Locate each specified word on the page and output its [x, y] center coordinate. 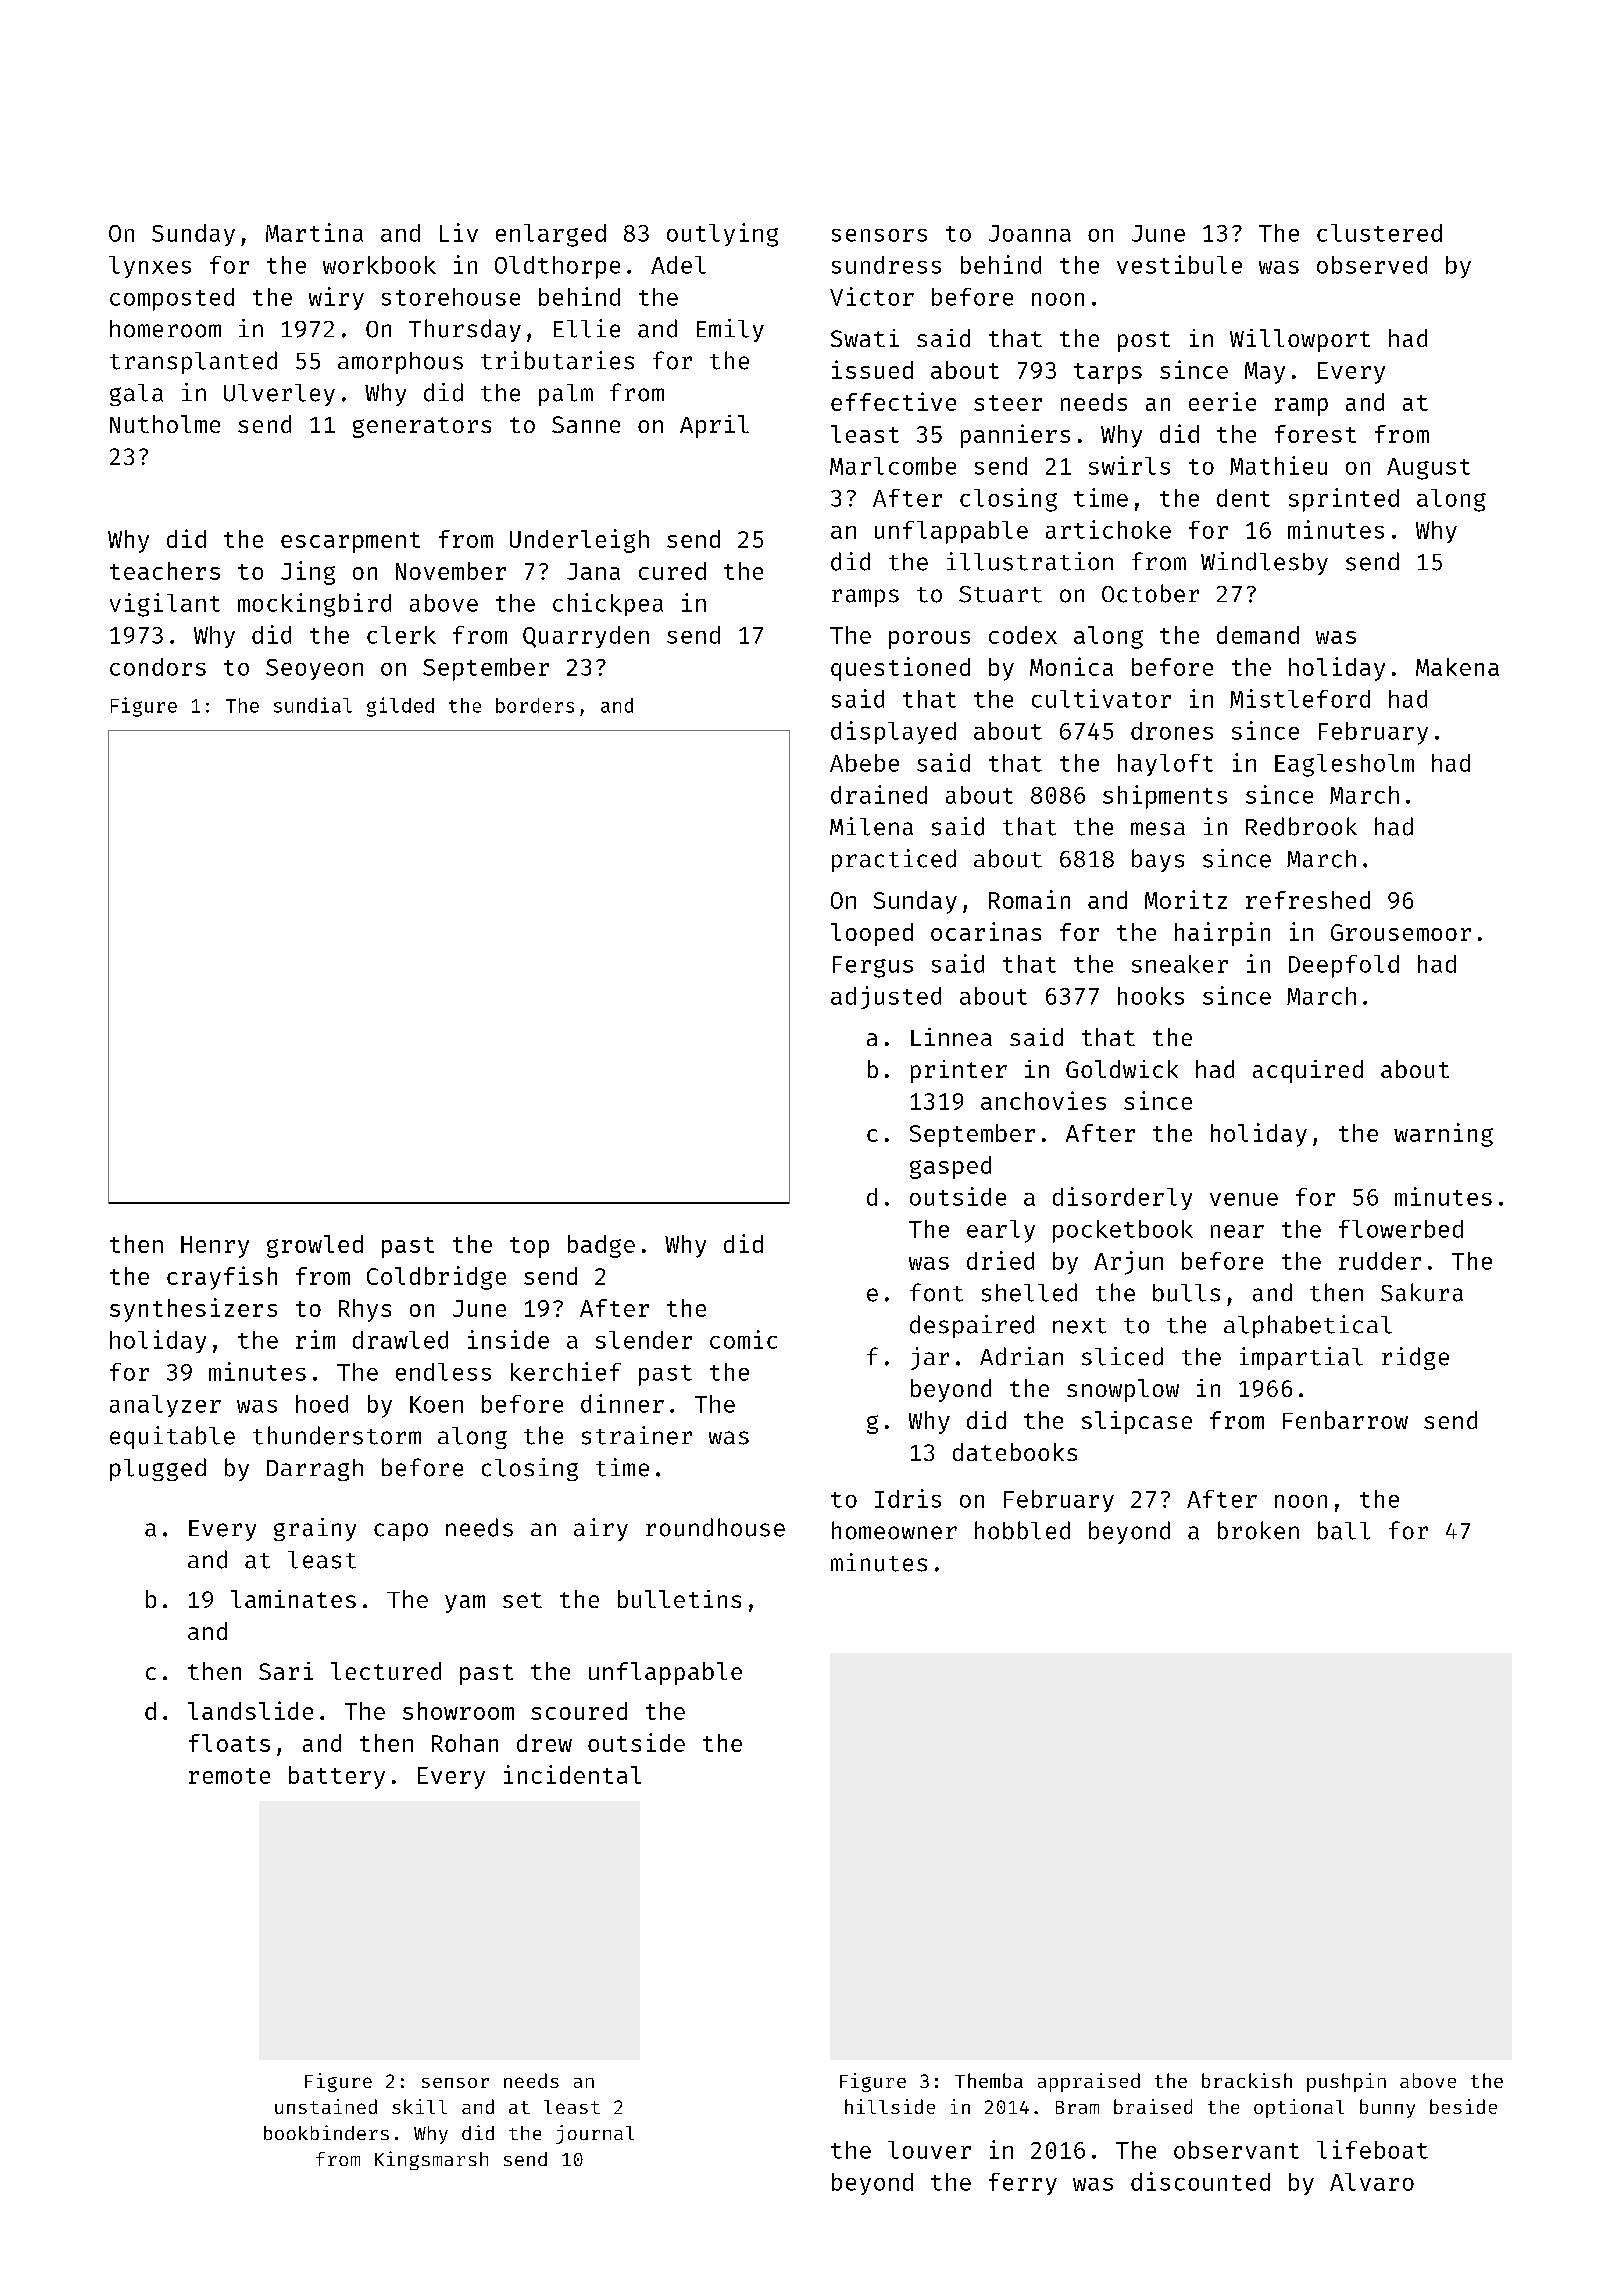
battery [337, 1777]
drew [544, 1743]
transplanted [193, 362]
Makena [1457, 667]
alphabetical [1308, 1326]
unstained [326, 2106]
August [1428, 469]
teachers [165, 571]
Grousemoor [1401, 932]
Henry [215, 1247]
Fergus [873, 967]
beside [1463, 2106]
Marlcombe [893, 466]
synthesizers [193, 1310]
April [714, 426]
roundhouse [715, 1527]
